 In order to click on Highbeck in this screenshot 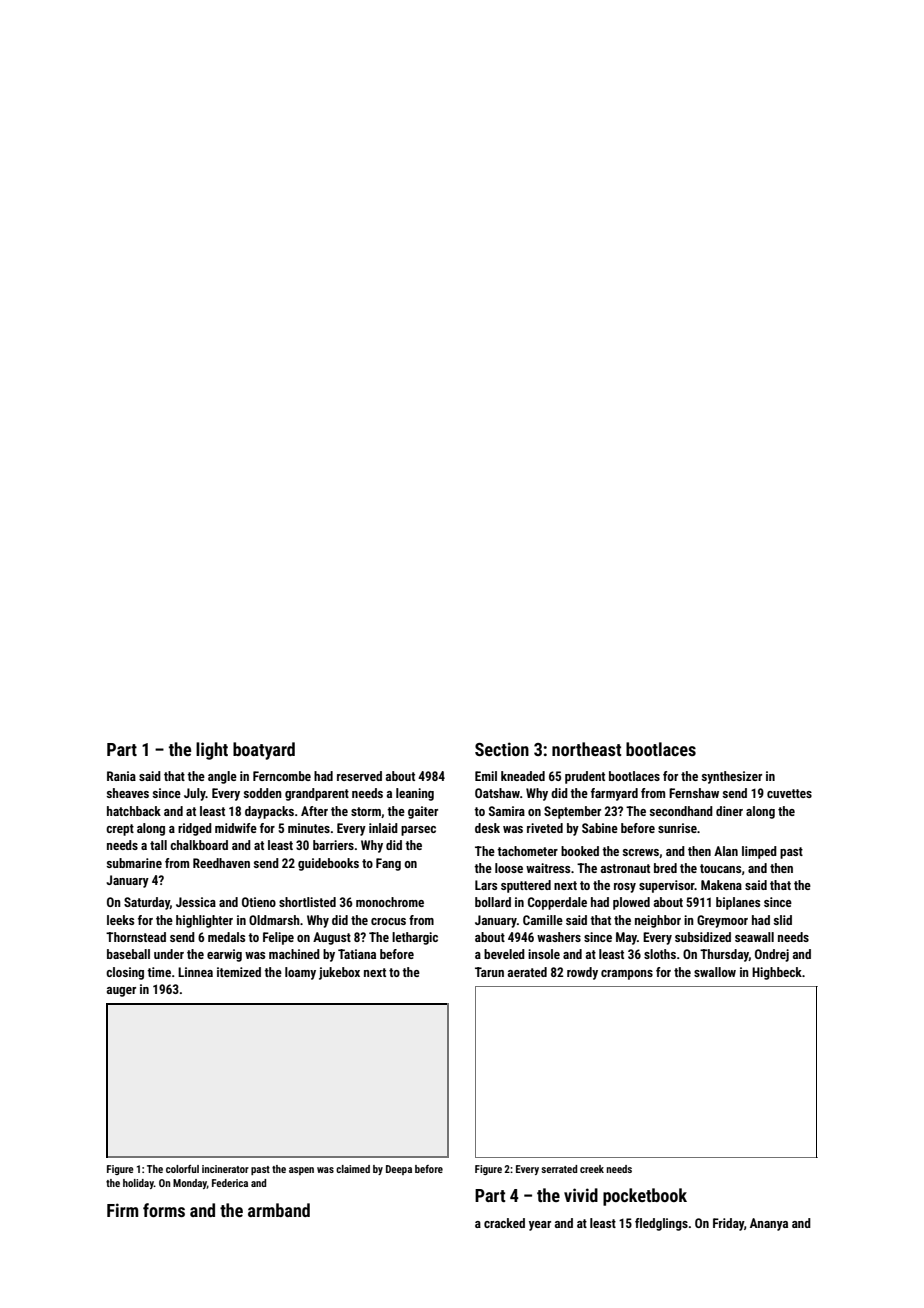, I will do `click(777, 973)`.
